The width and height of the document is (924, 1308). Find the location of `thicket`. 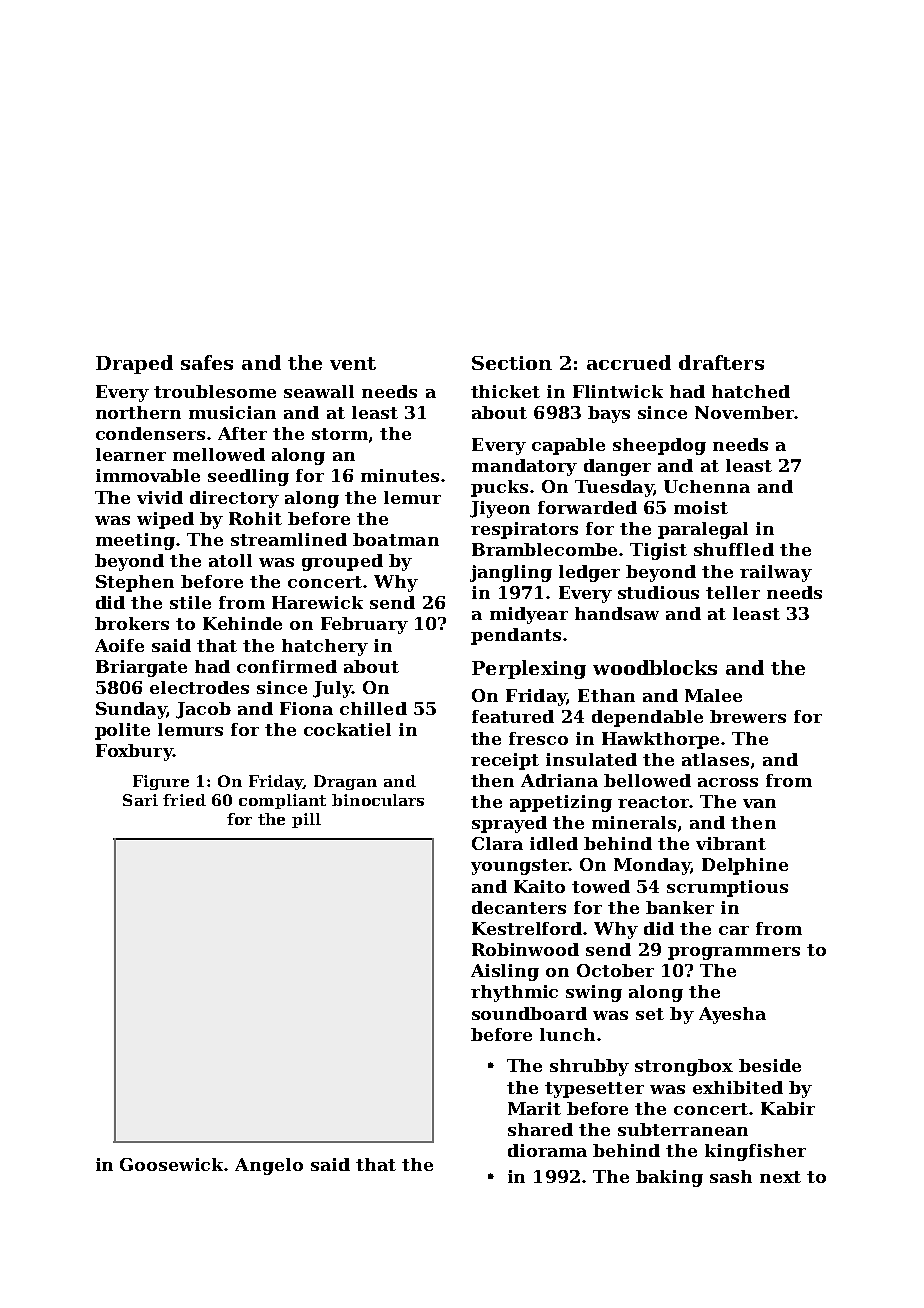

thicket is located at coordinates (505, 391).
